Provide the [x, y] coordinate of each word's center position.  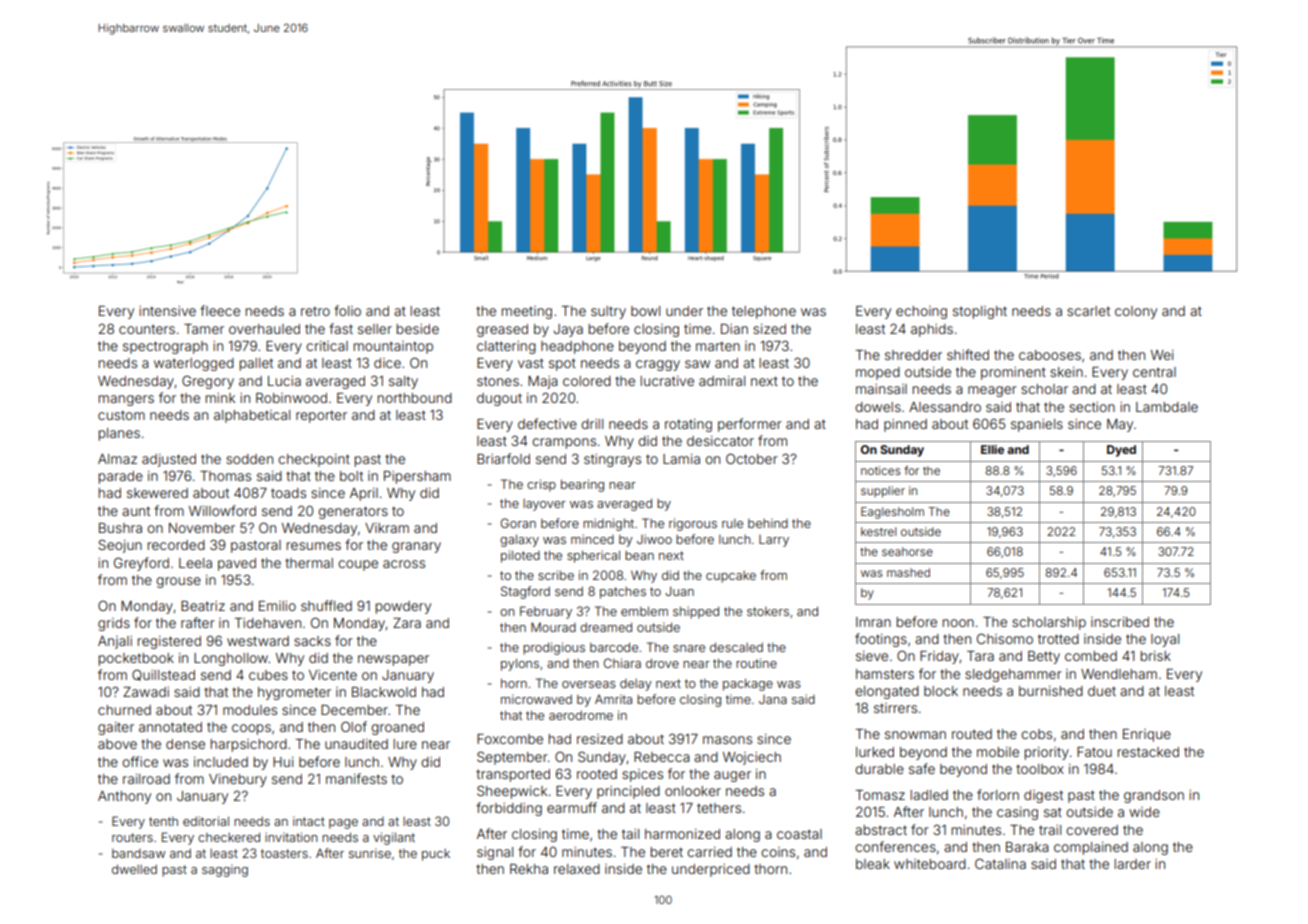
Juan [679, 591]
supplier [883, 492]
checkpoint [314, 460]
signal [495, 853]
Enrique [1147, 735]
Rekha [529, 869]
